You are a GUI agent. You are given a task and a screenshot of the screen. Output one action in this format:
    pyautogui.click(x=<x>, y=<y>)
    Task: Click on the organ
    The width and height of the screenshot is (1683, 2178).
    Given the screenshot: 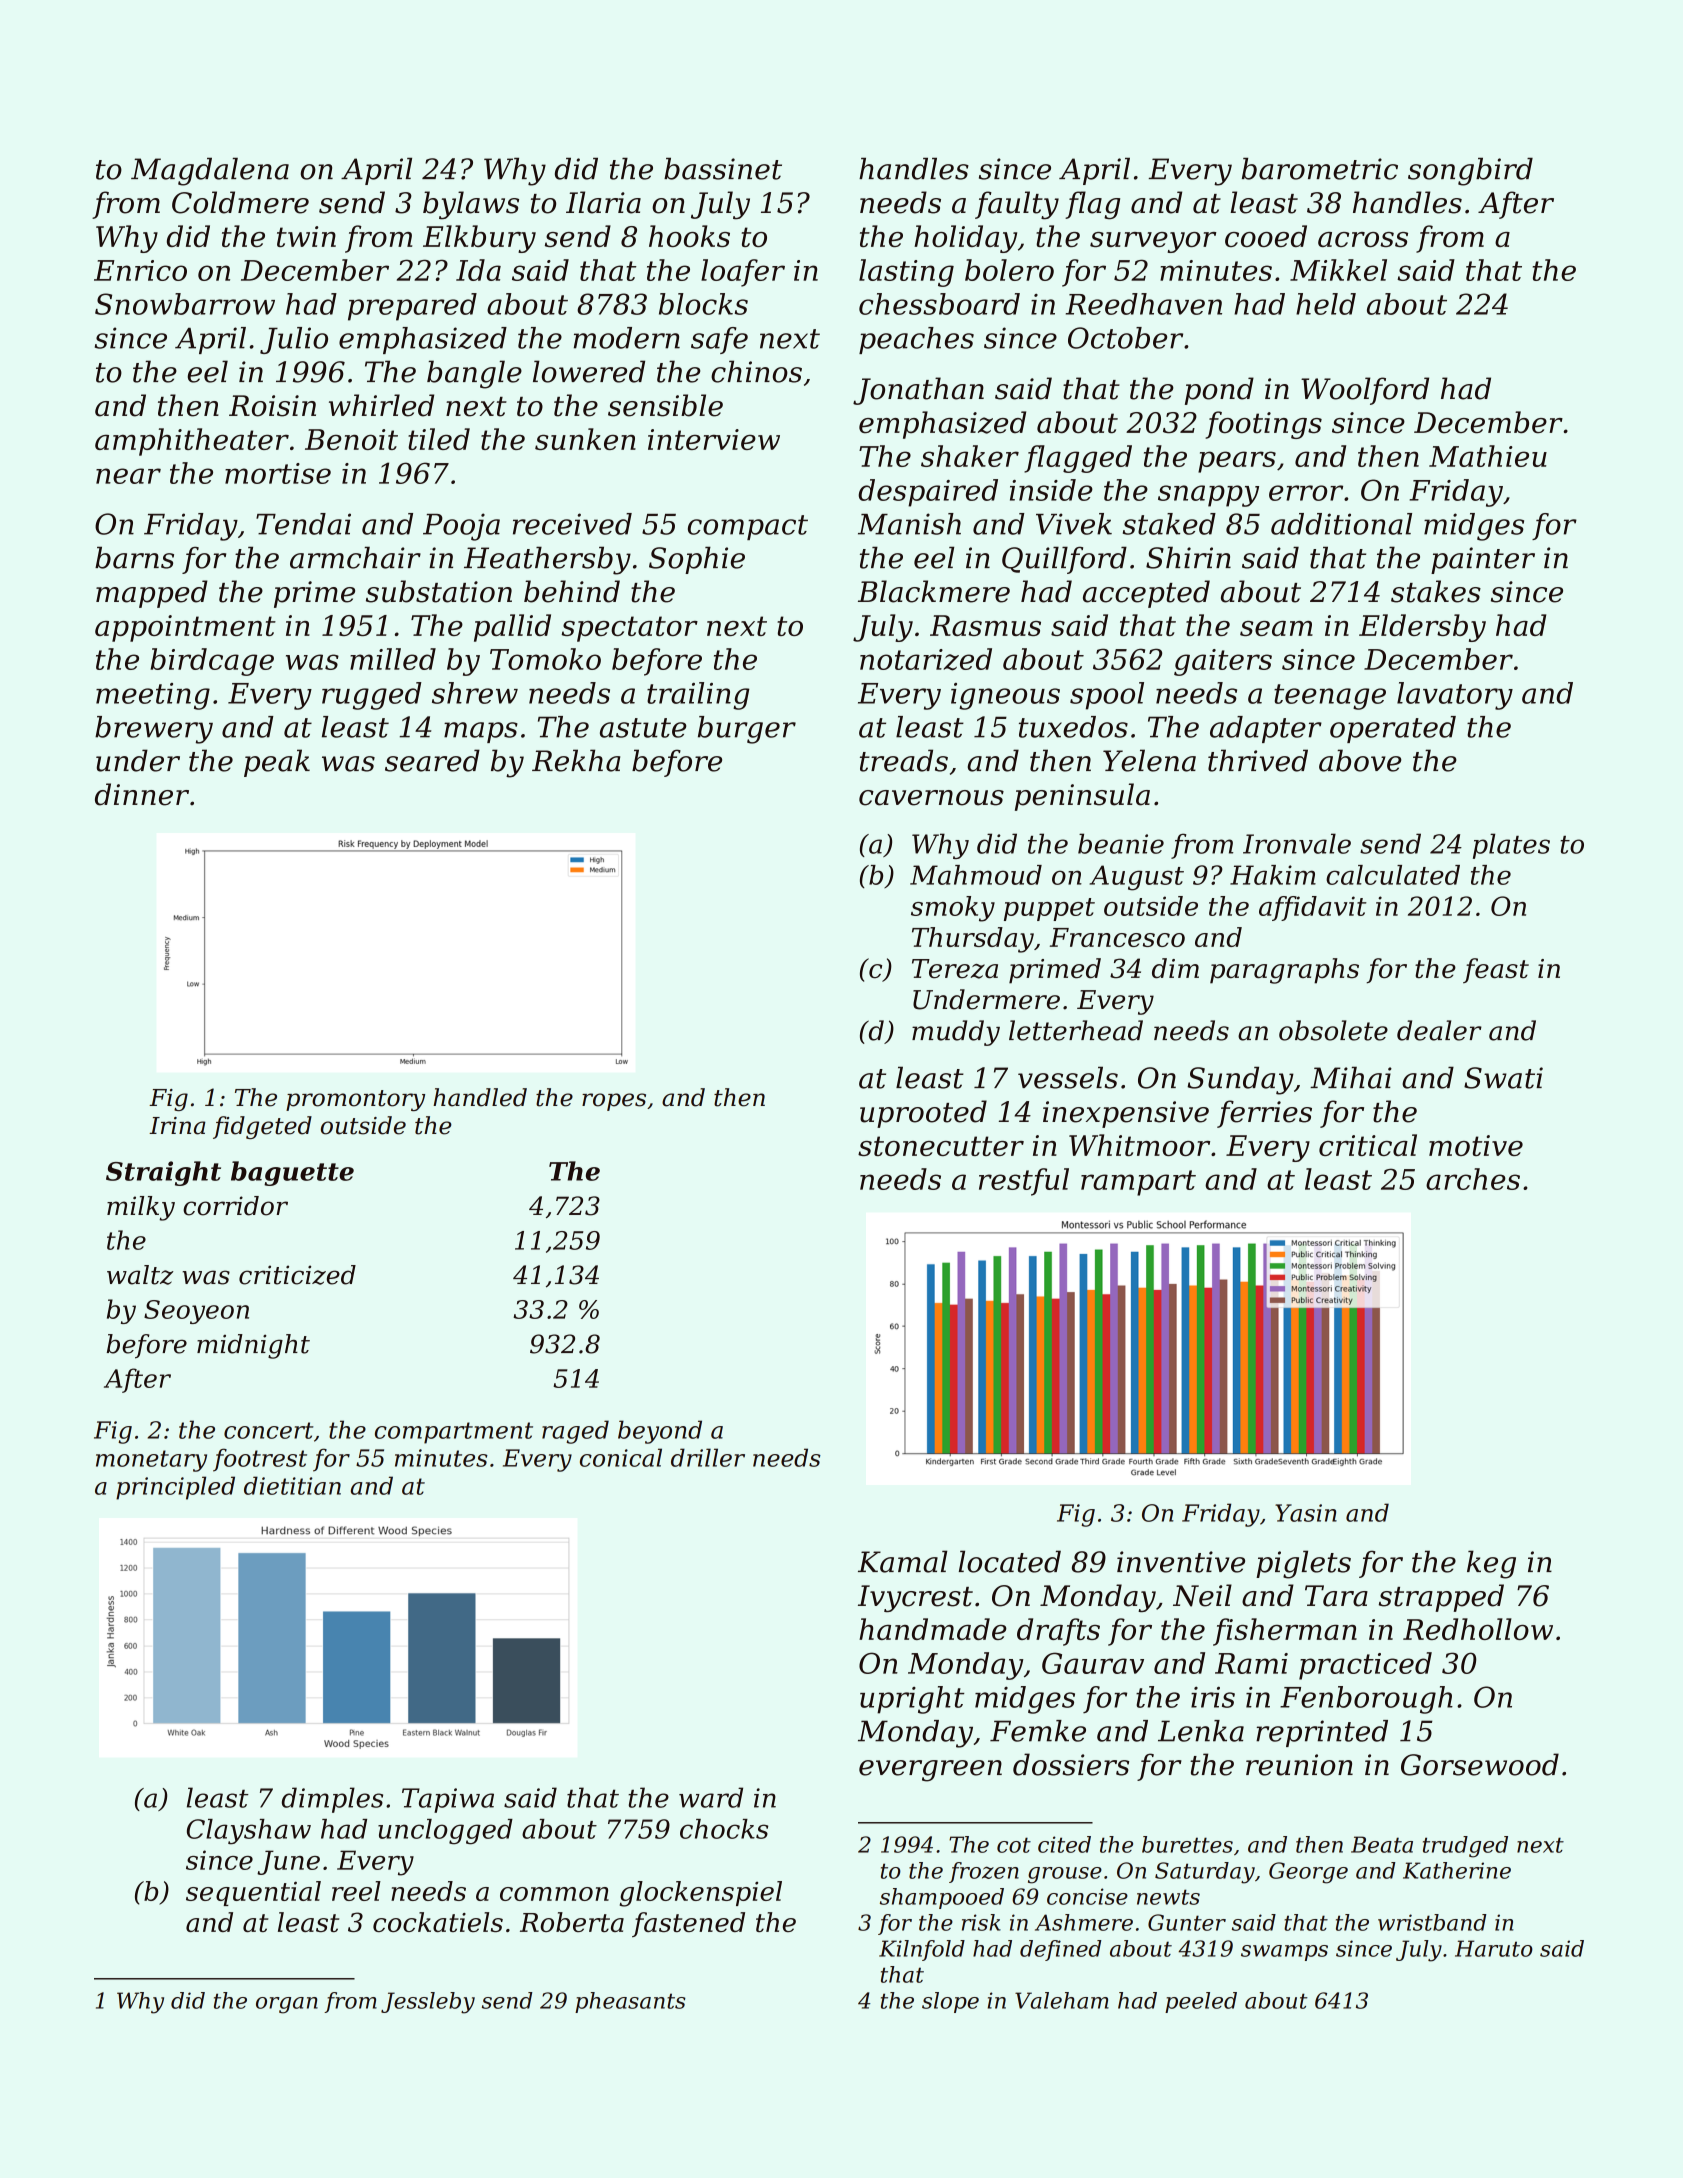 What is the action you would take?
    pyautogui.click(x=287, y=2005)
